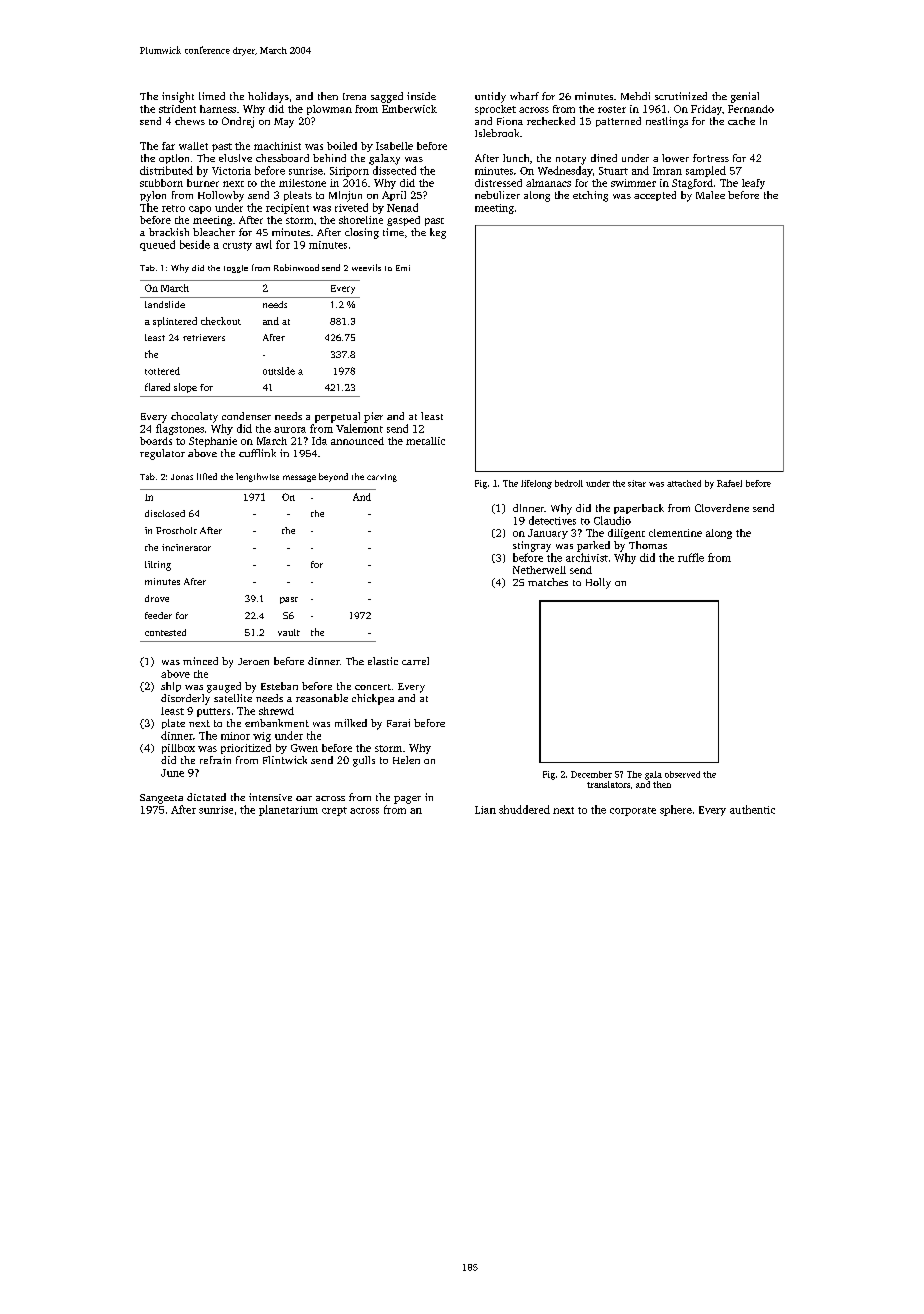 The height and width of the screenshot is (1314, 924). I want to click on untidy, so click(490, 97).
